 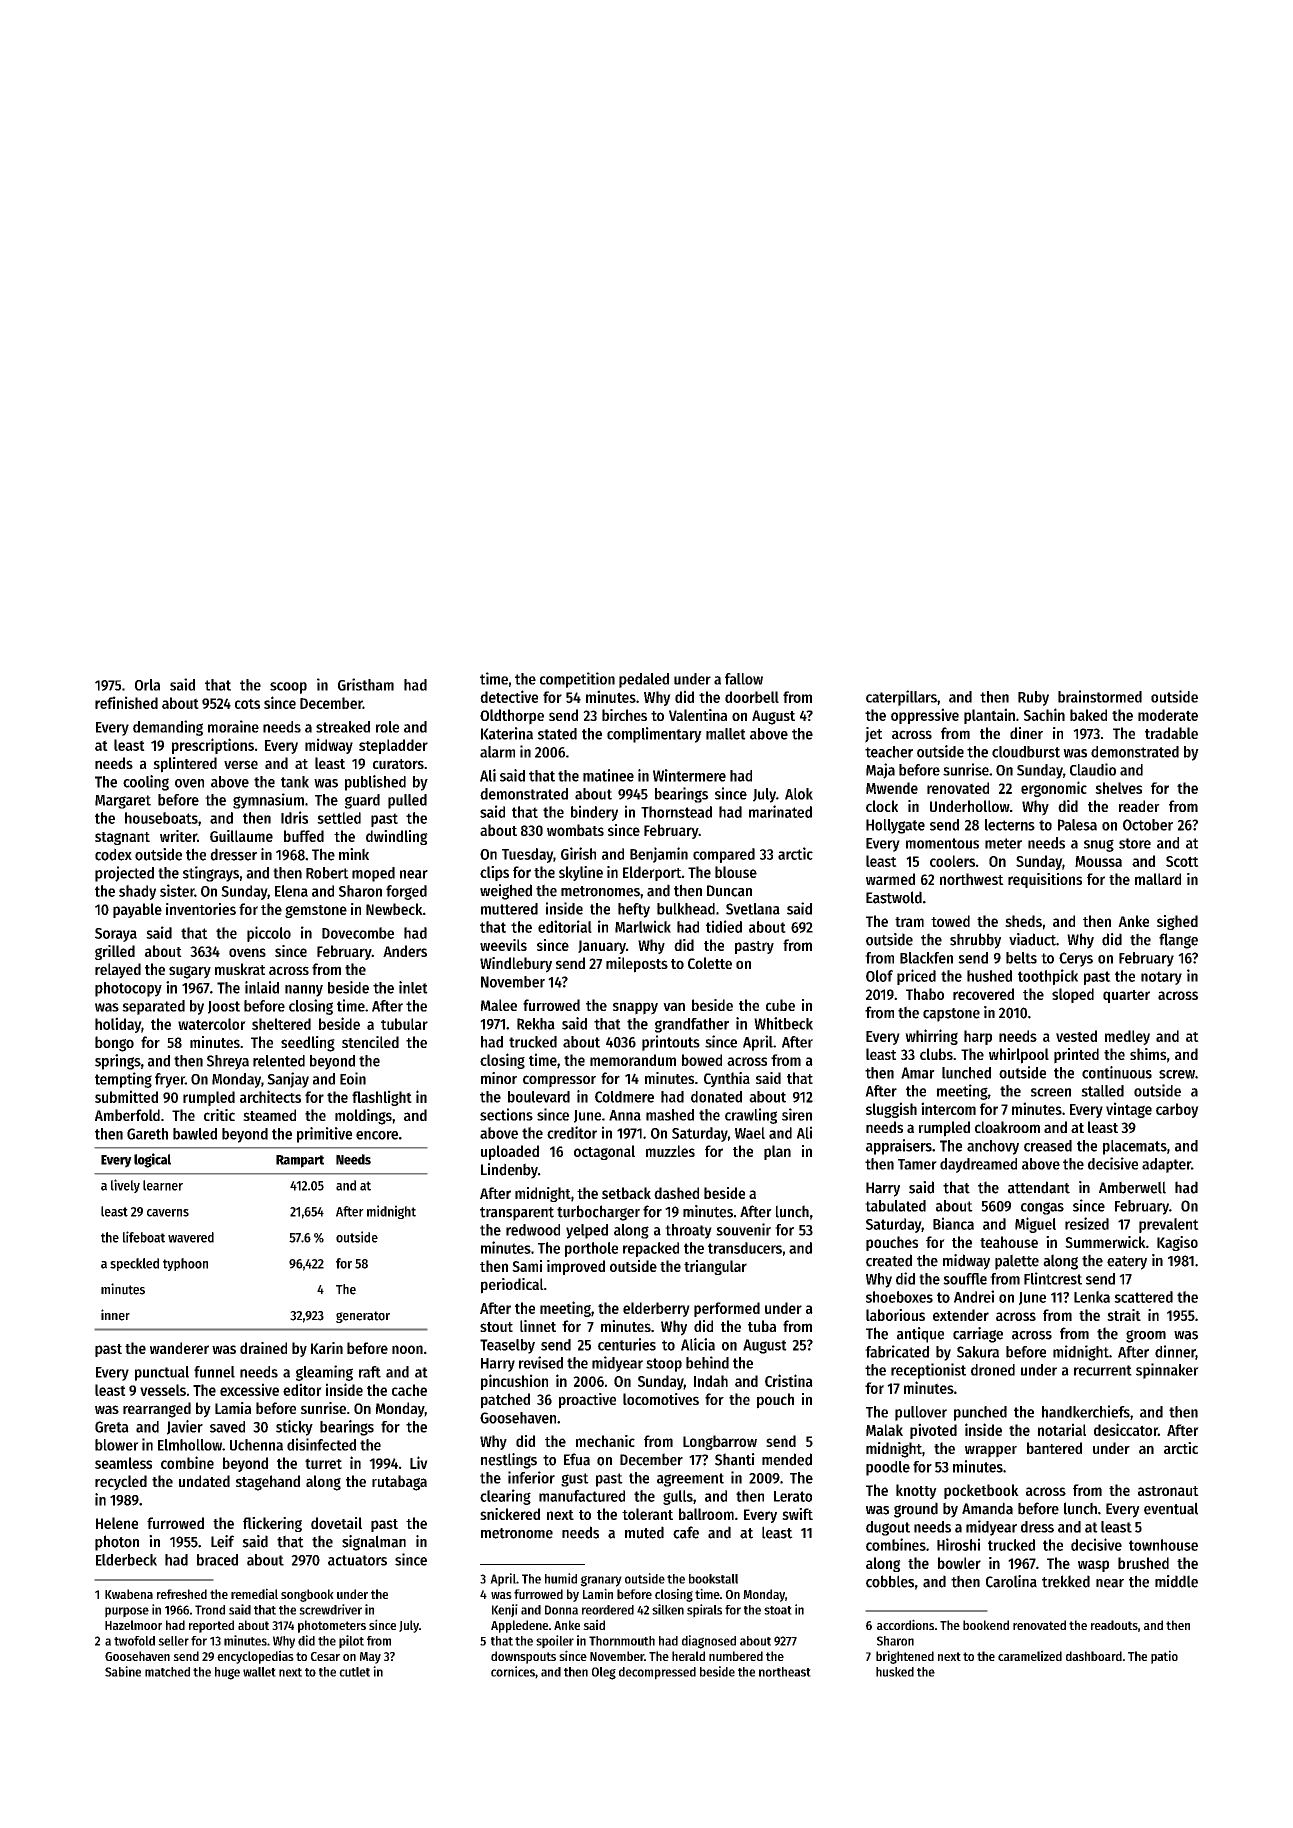 I want to click on Rampart, so click(x=300, y=1161).
